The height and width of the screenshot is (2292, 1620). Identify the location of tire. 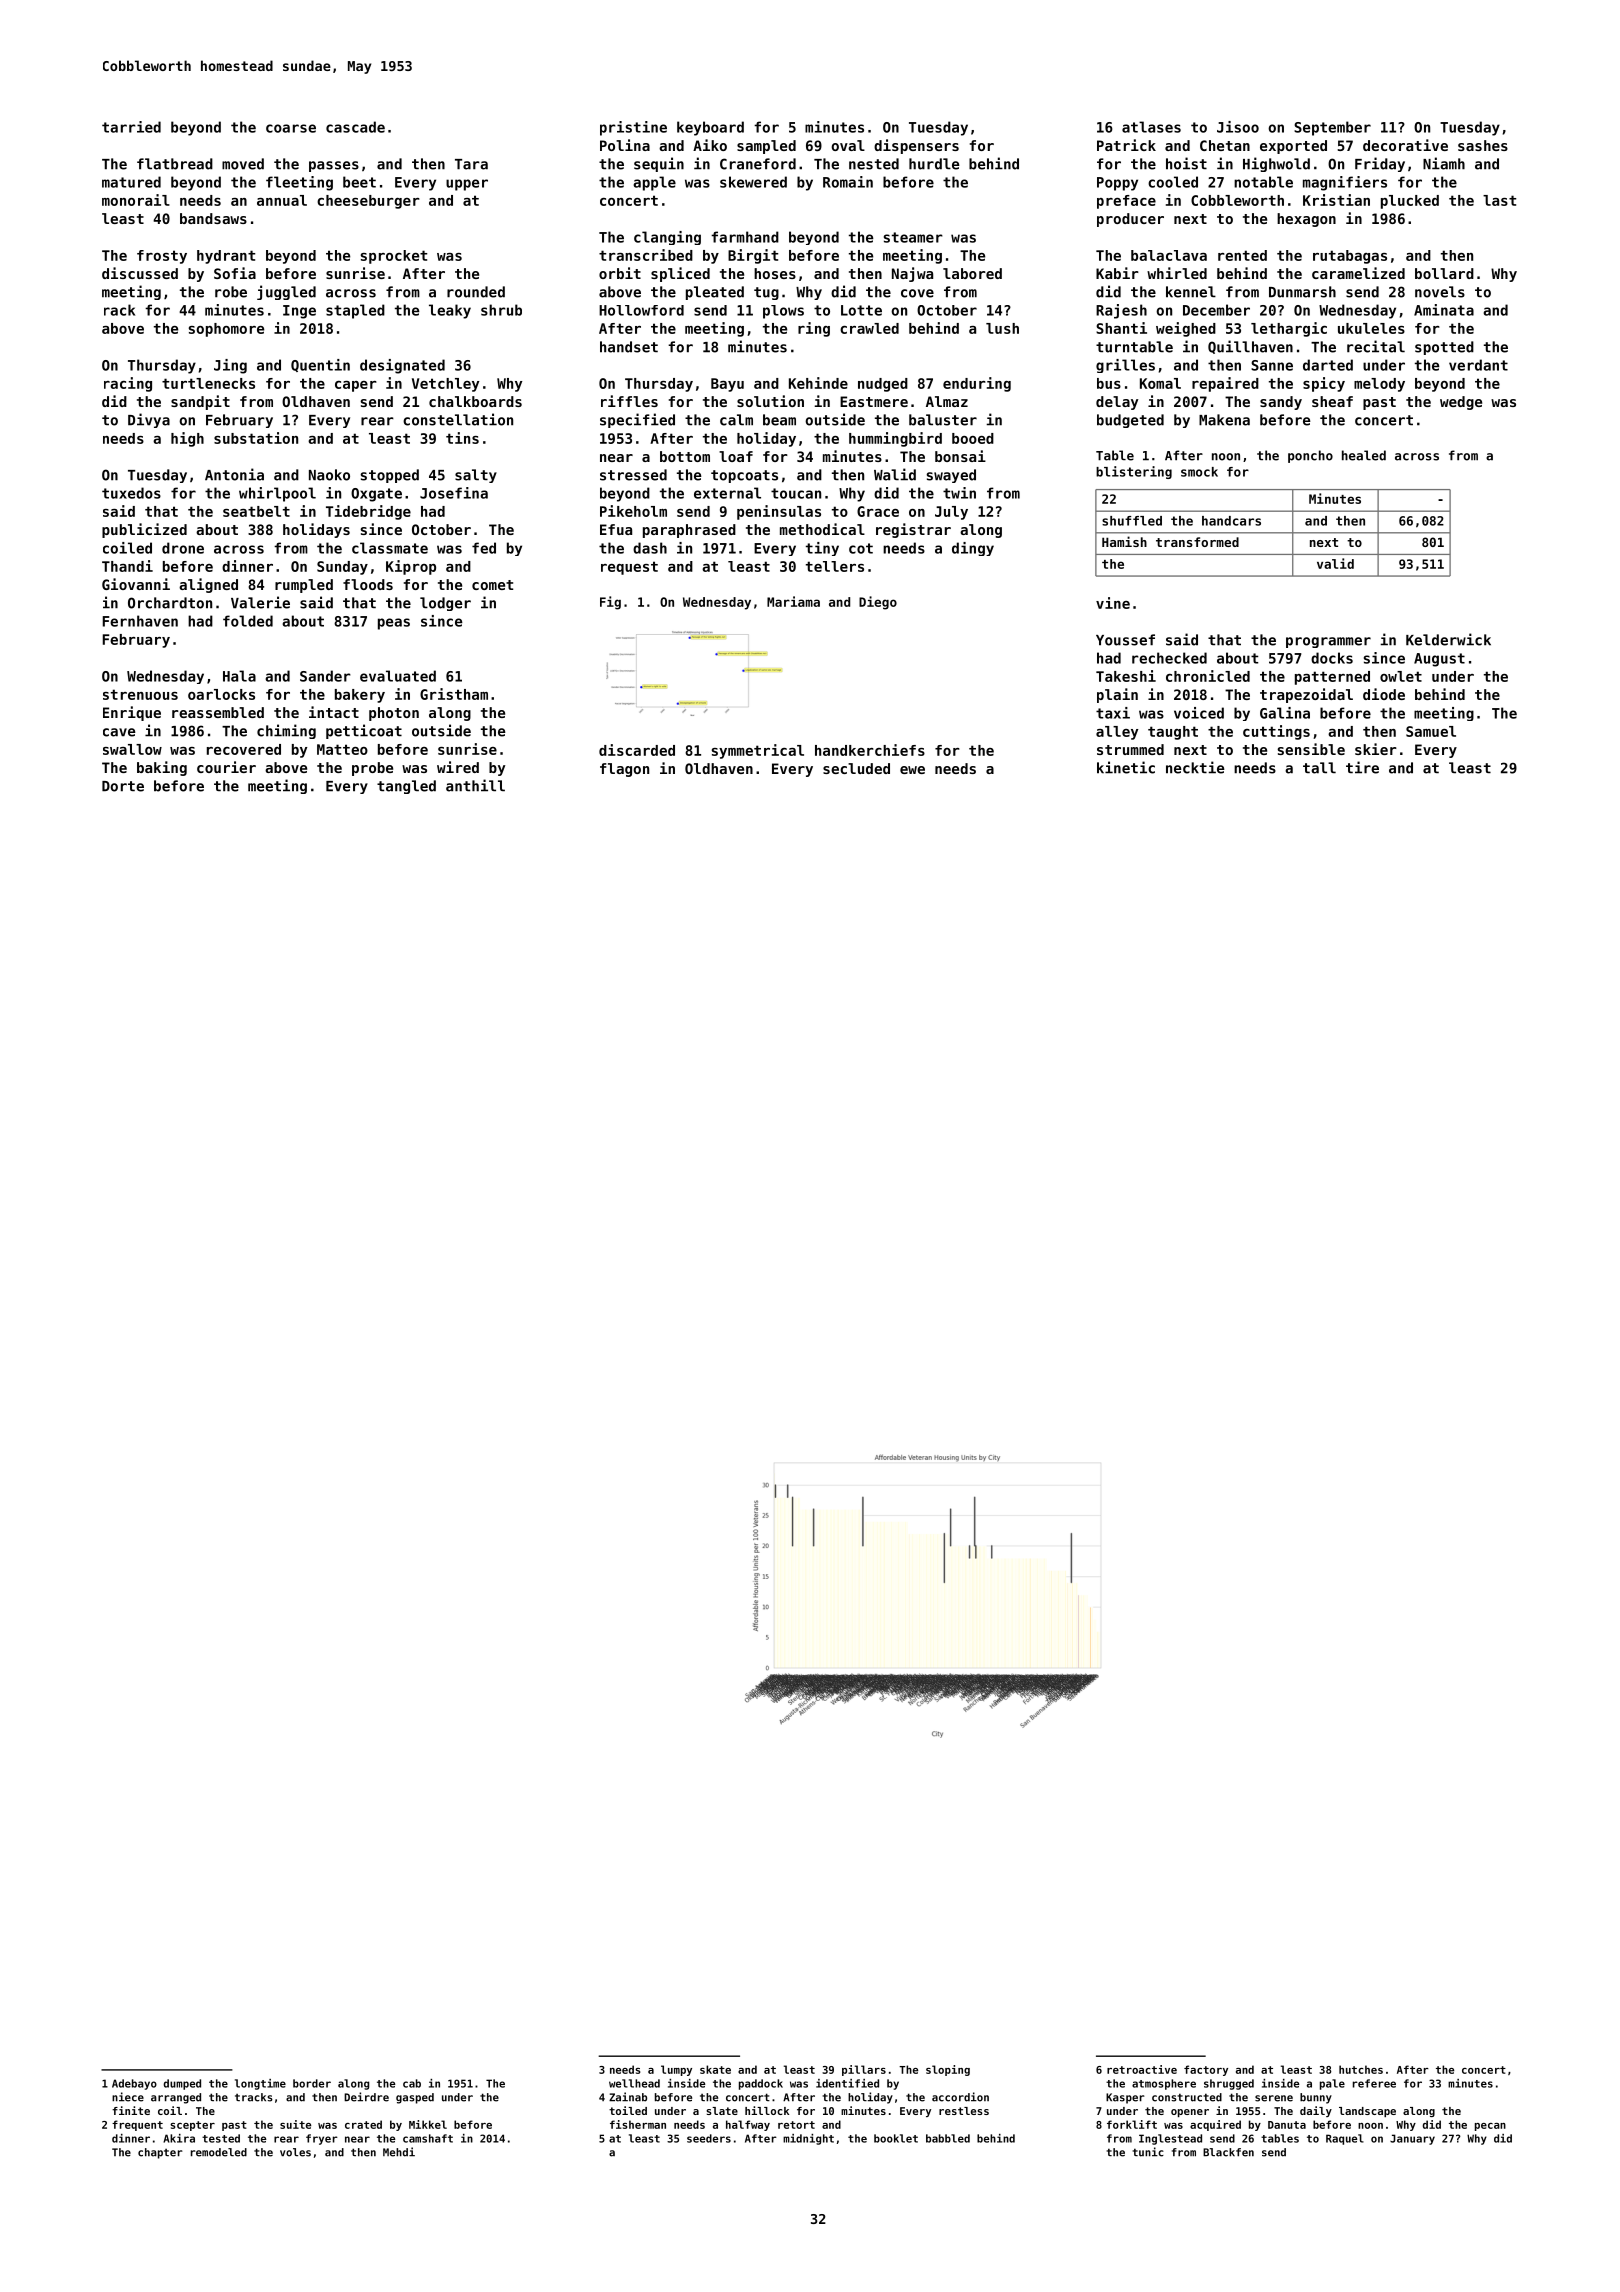
(1362, 767).
